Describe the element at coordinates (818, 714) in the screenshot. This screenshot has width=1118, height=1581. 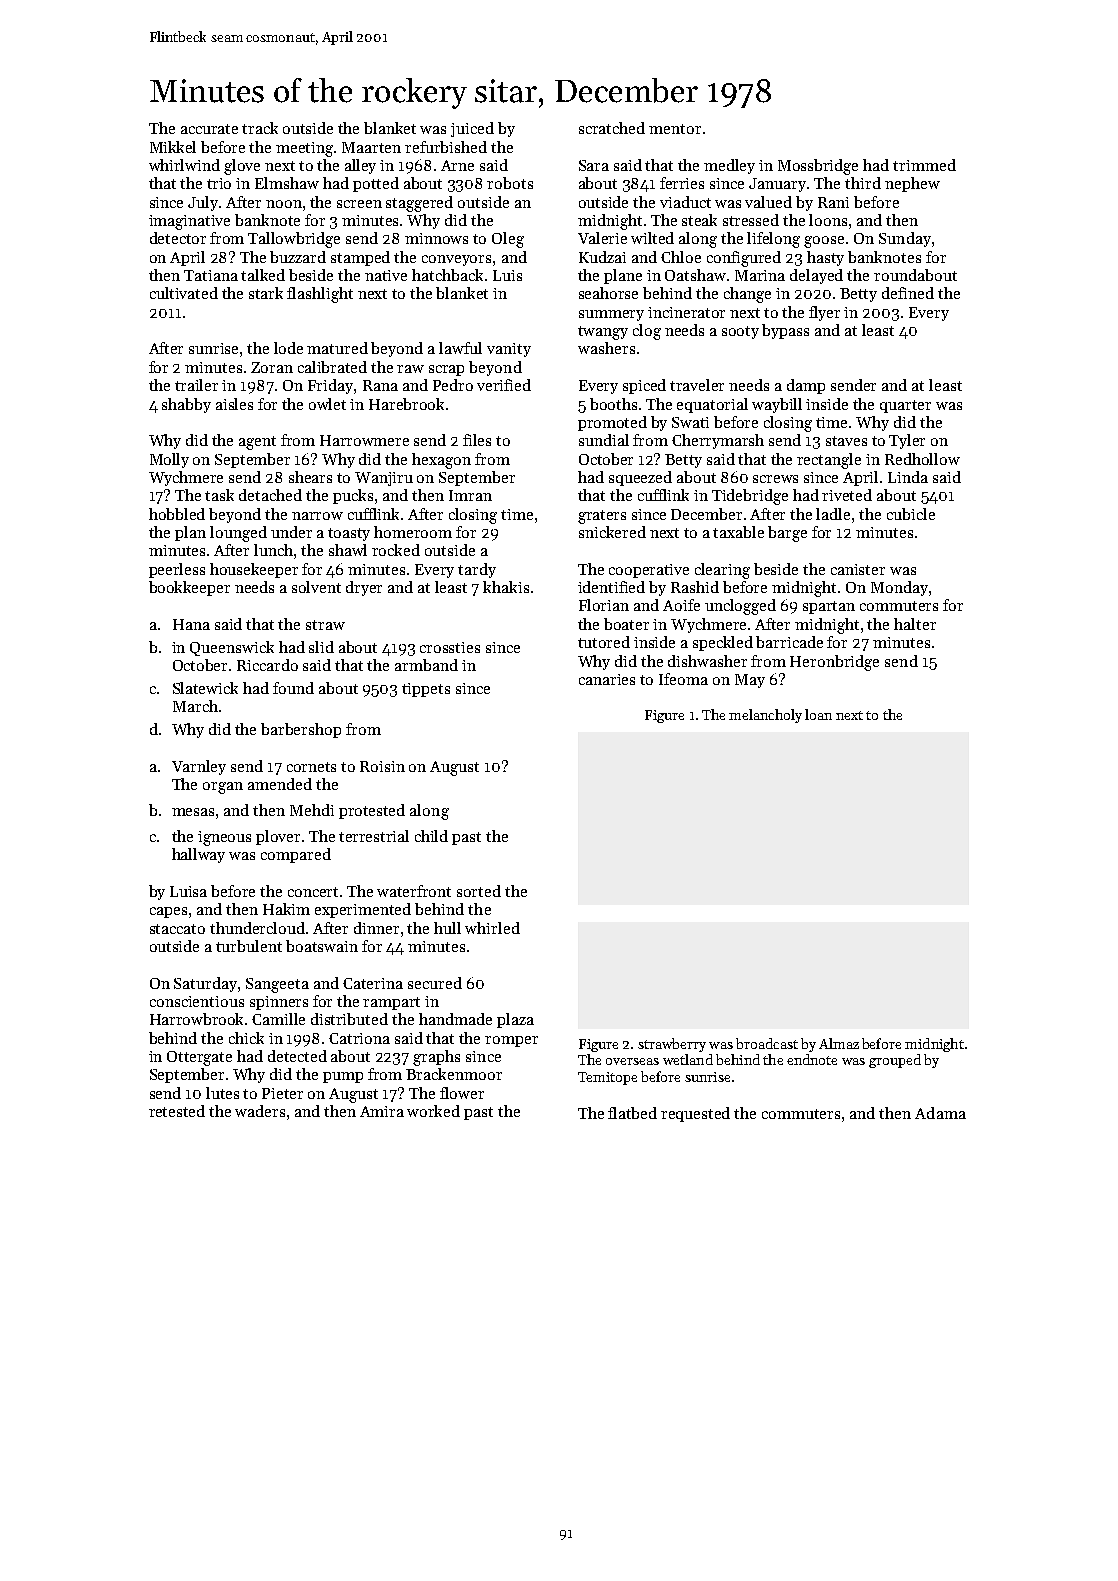
I see `loan` at that location.
